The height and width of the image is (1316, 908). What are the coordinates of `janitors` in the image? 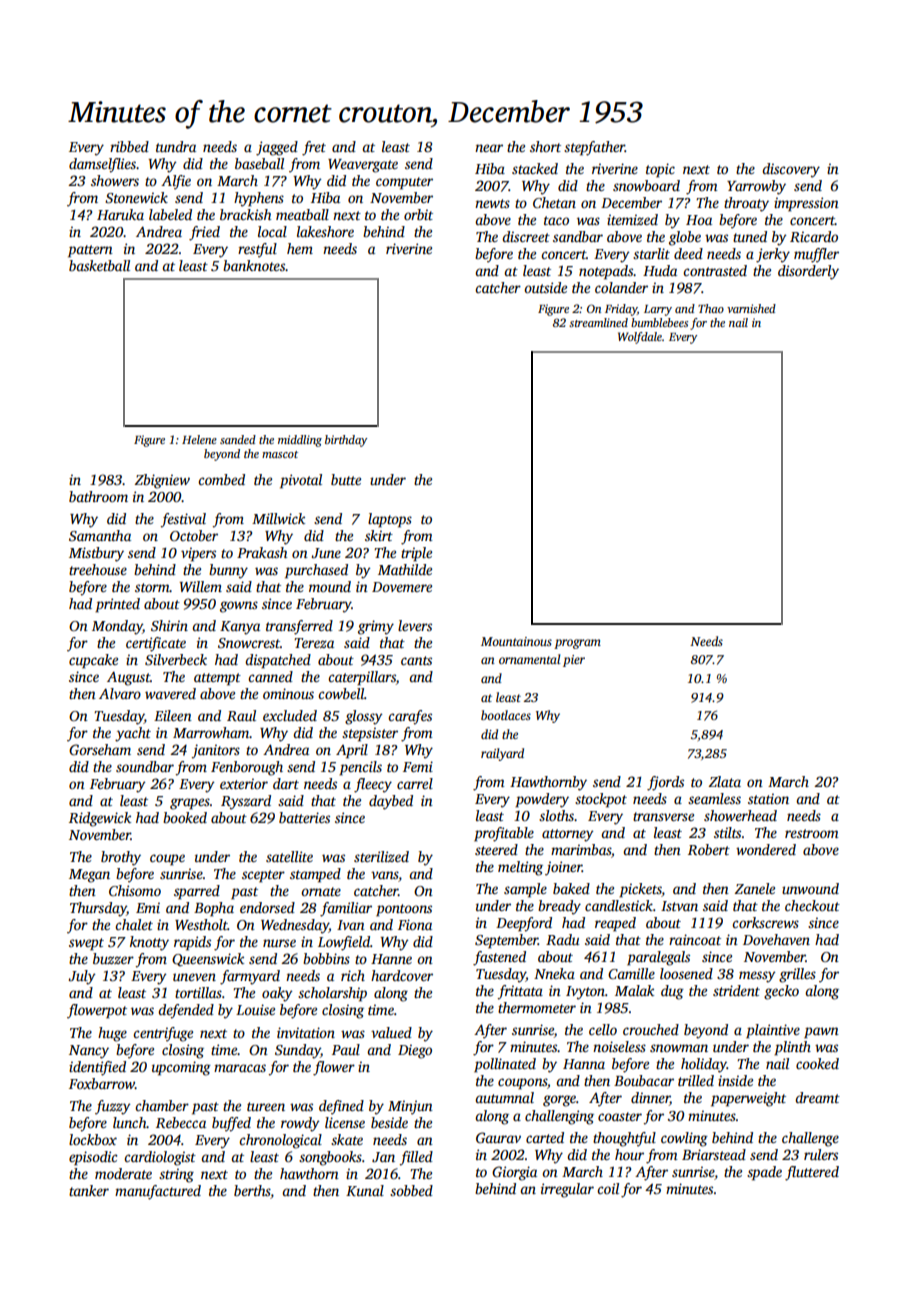 It's located at (215, 751).
